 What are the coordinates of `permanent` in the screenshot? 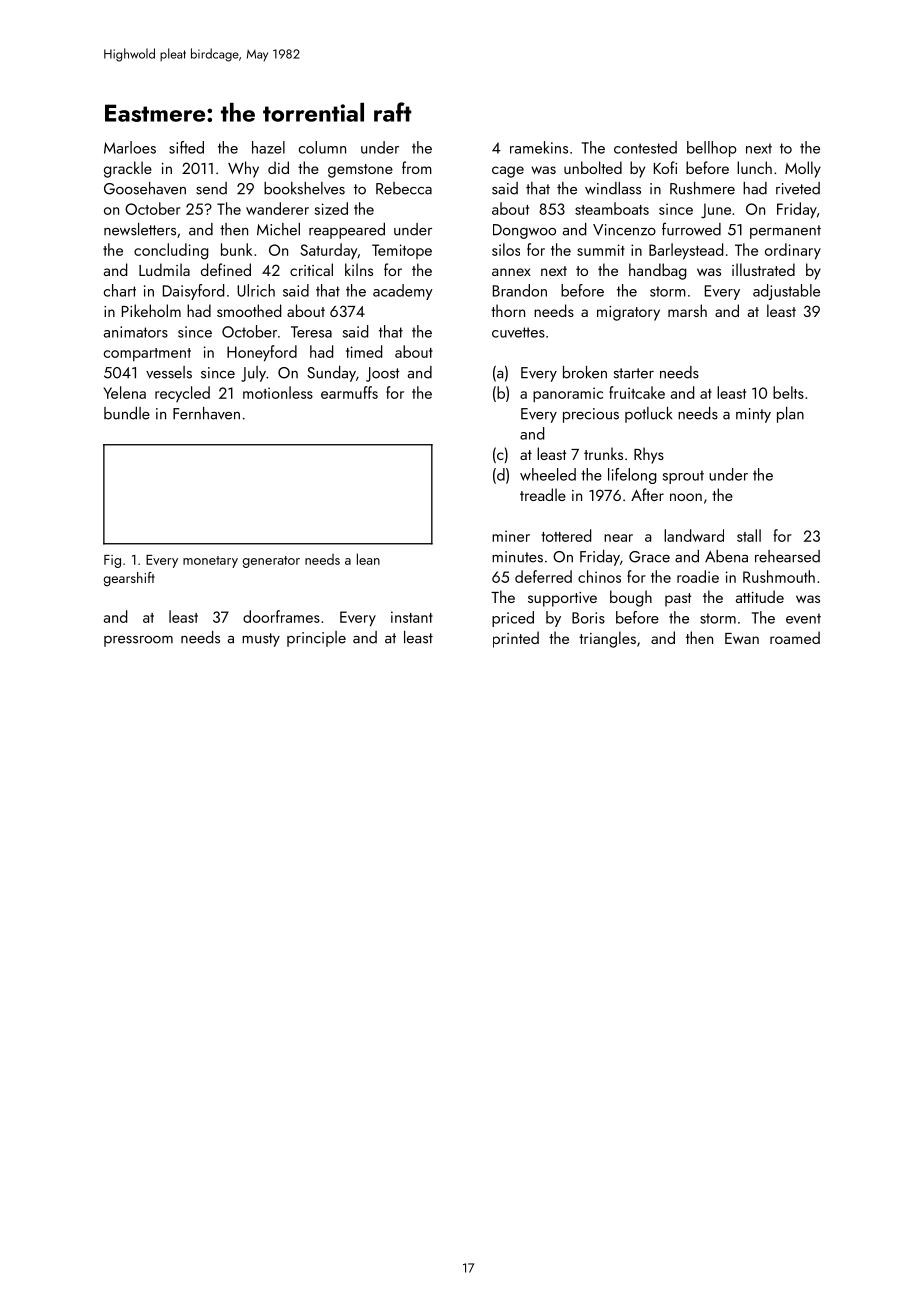 It's located at (785, 232).
